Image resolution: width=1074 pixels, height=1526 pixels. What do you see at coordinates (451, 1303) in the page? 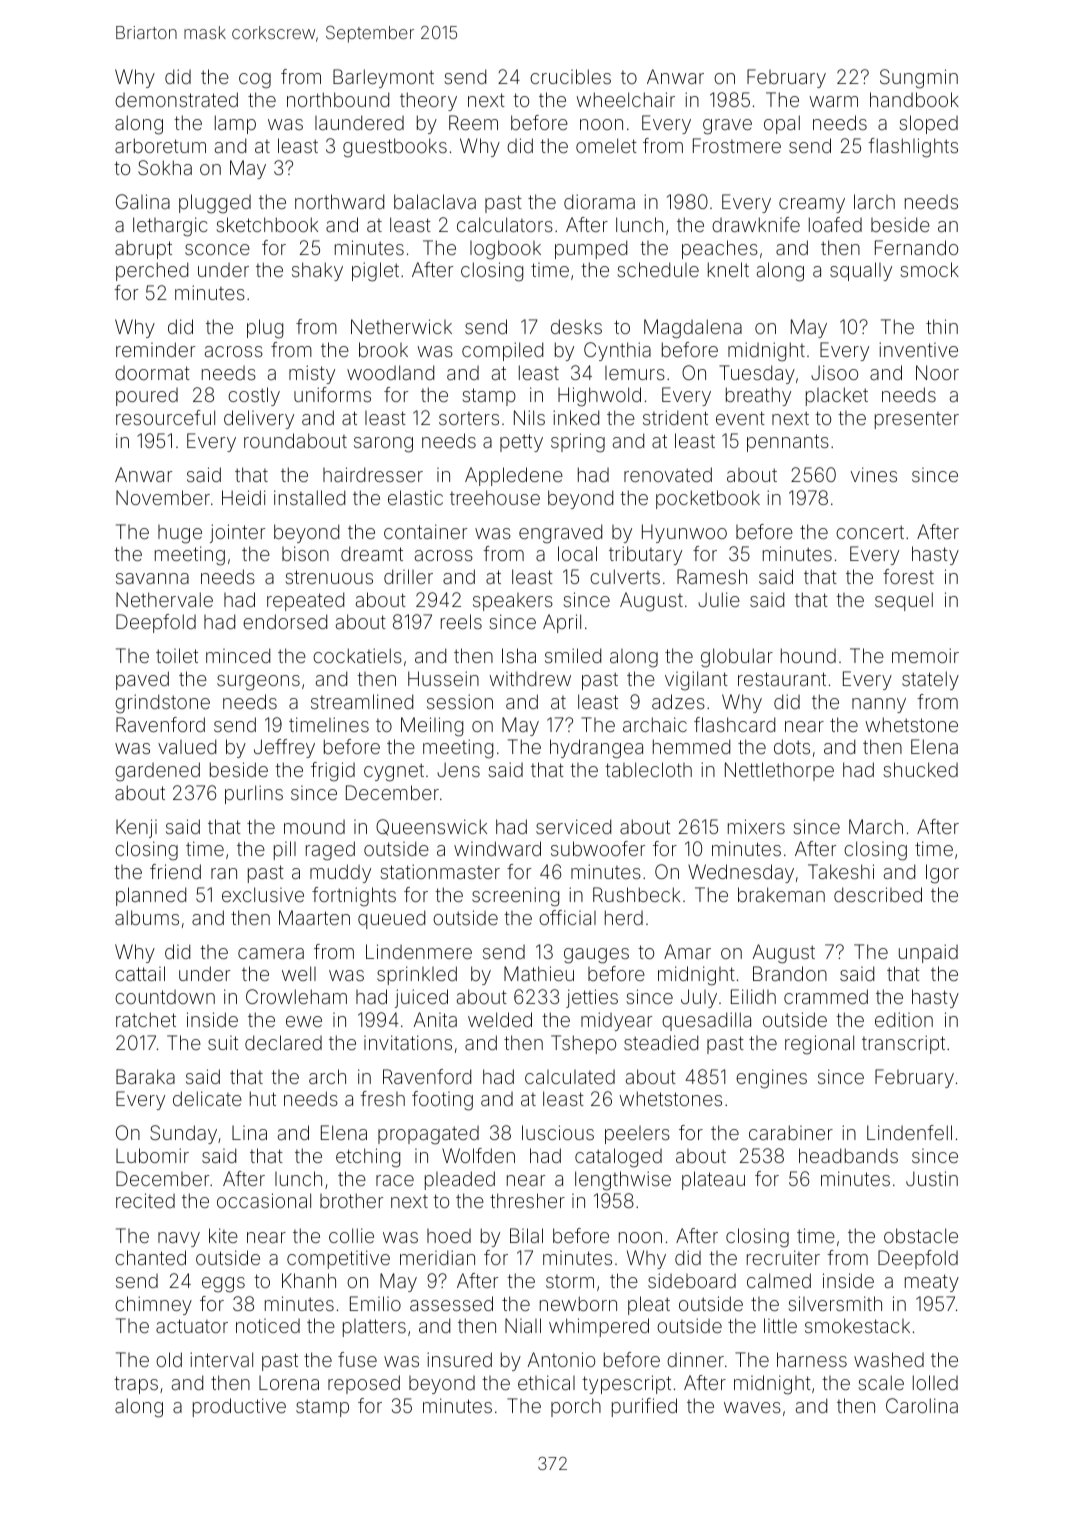
I see `assessed` at bounding box center [451, 1303].
